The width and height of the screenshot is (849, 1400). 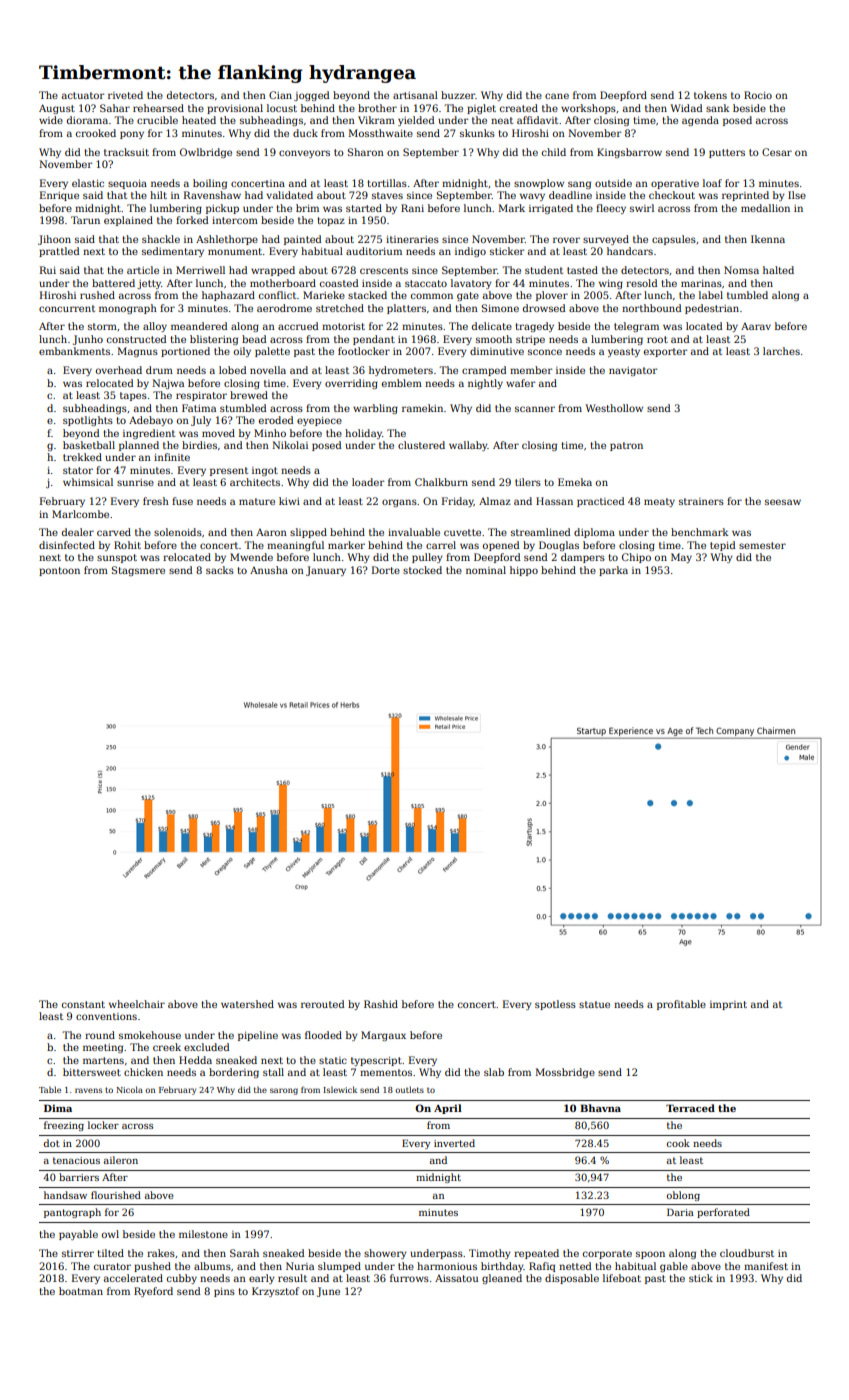 What do you see at coordinates (121, 1160) in the screenshot?
I see `aileron` at bounding box center [121, 1160].
